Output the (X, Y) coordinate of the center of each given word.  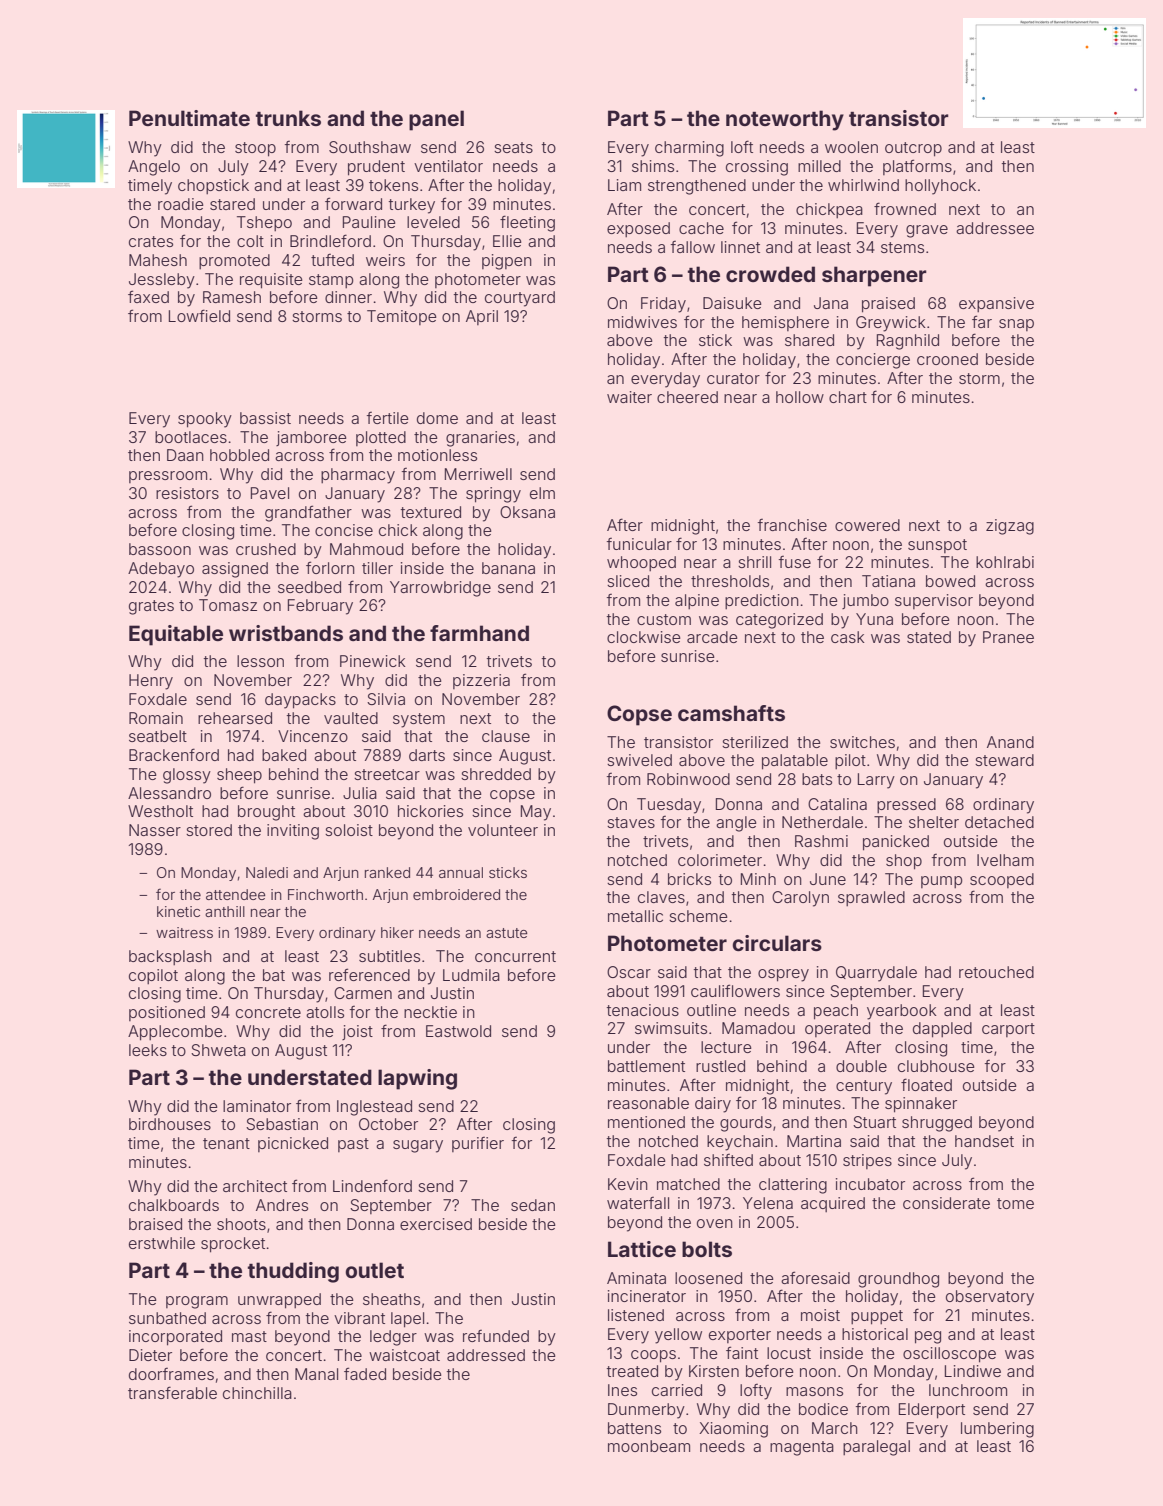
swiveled (639, 760)
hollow (800, 397)
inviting (293, 832)
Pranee (1008, 637)
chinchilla (257, 1393)
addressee (995, 228)
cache (701, 228)
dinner (348, 297)
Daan (185, 455)
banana (508, 568)
